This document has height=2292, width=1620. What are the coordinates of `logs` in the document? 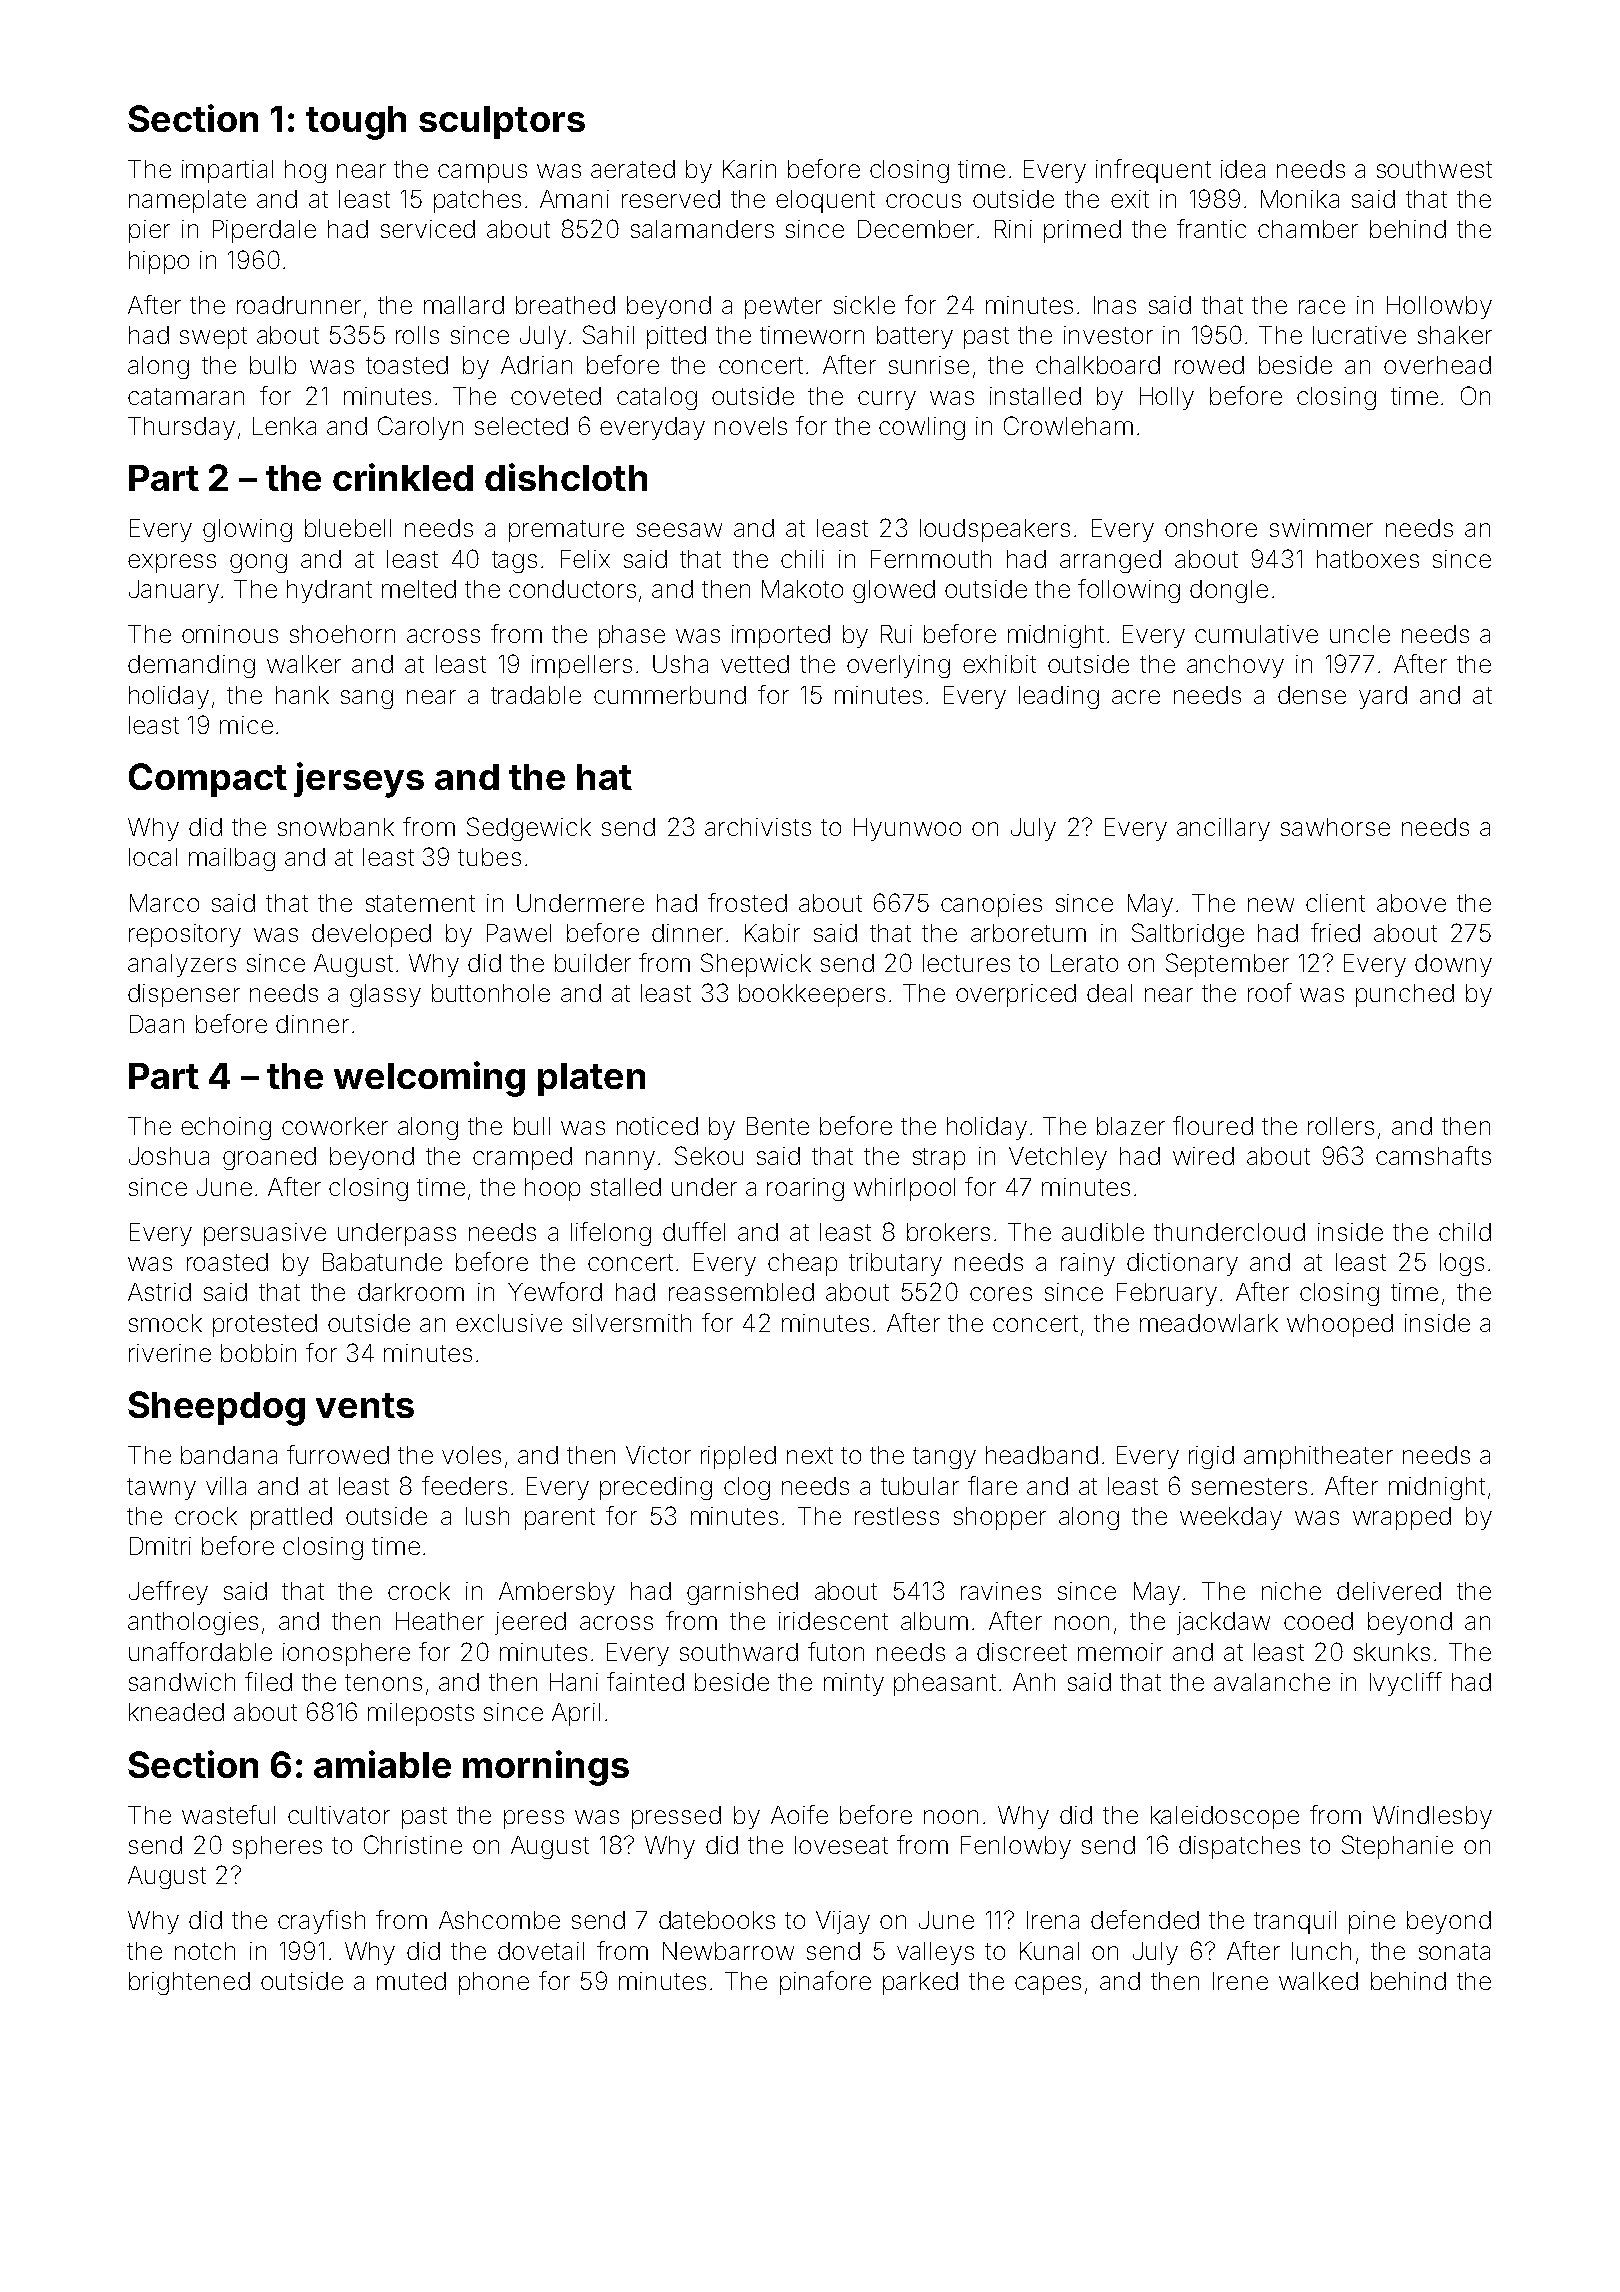 It's located at (1462, 1264).
